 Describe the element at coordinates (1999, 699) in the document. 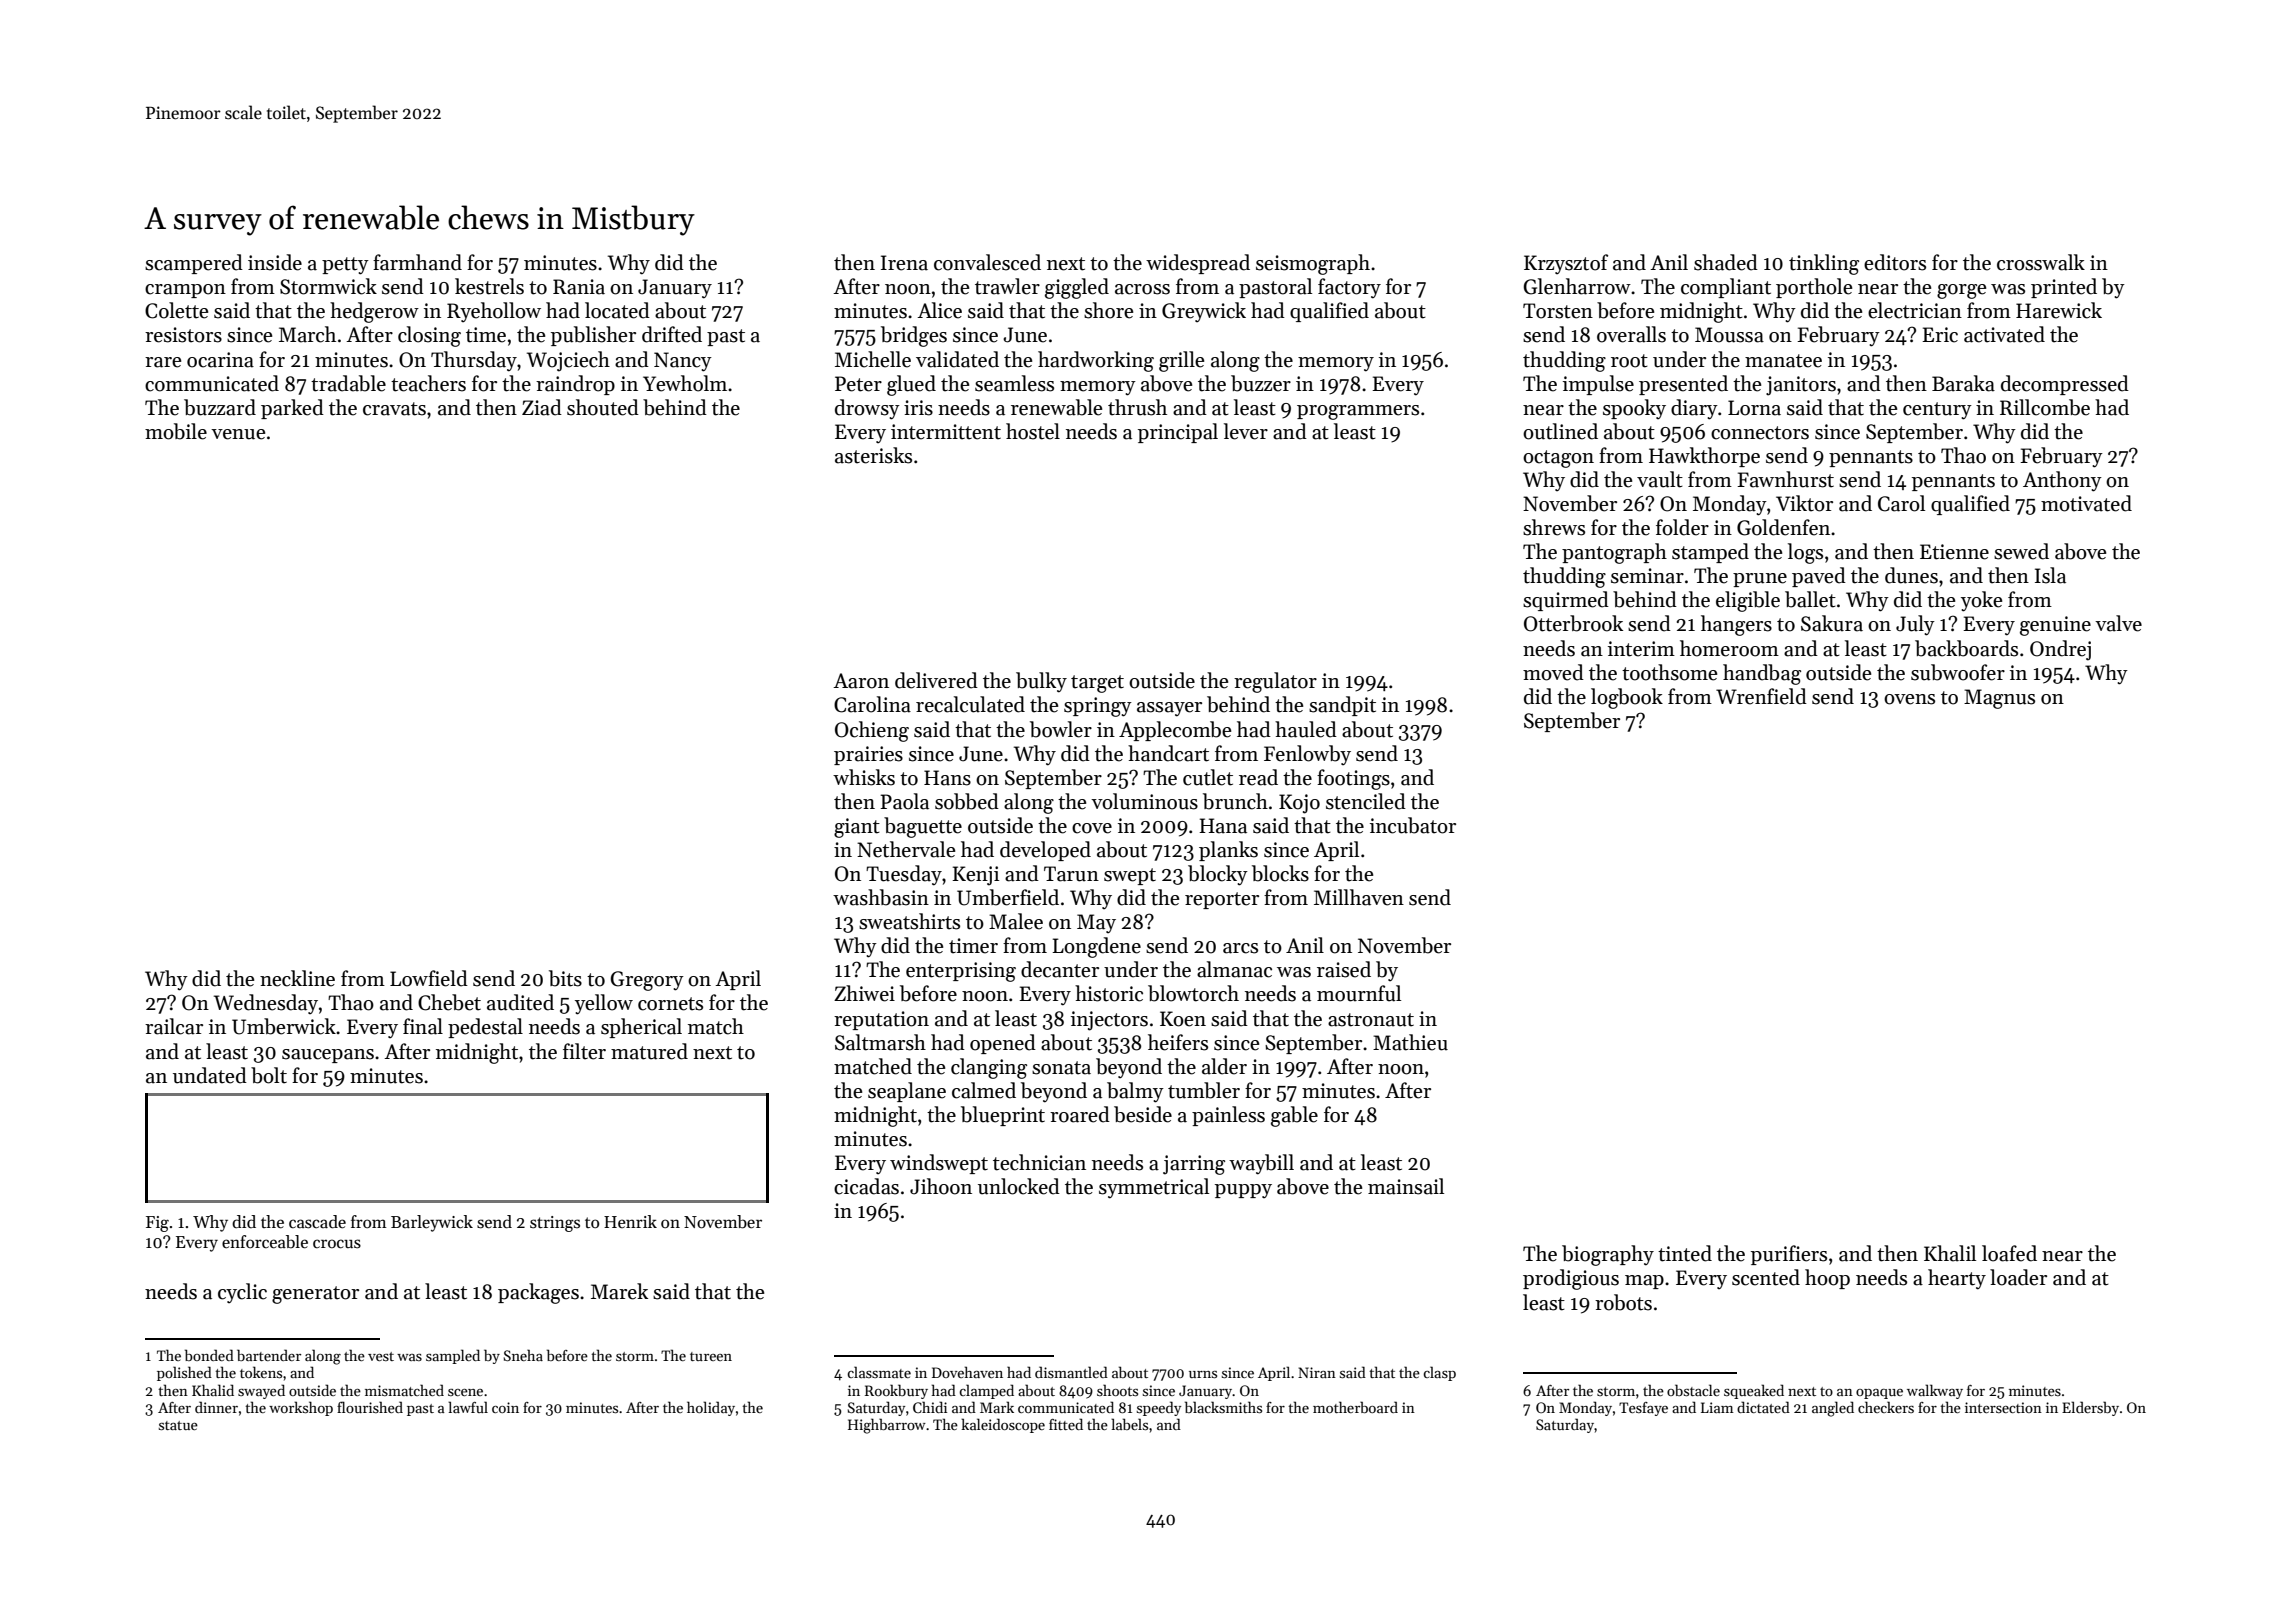

I see `Magnus` at that location.
